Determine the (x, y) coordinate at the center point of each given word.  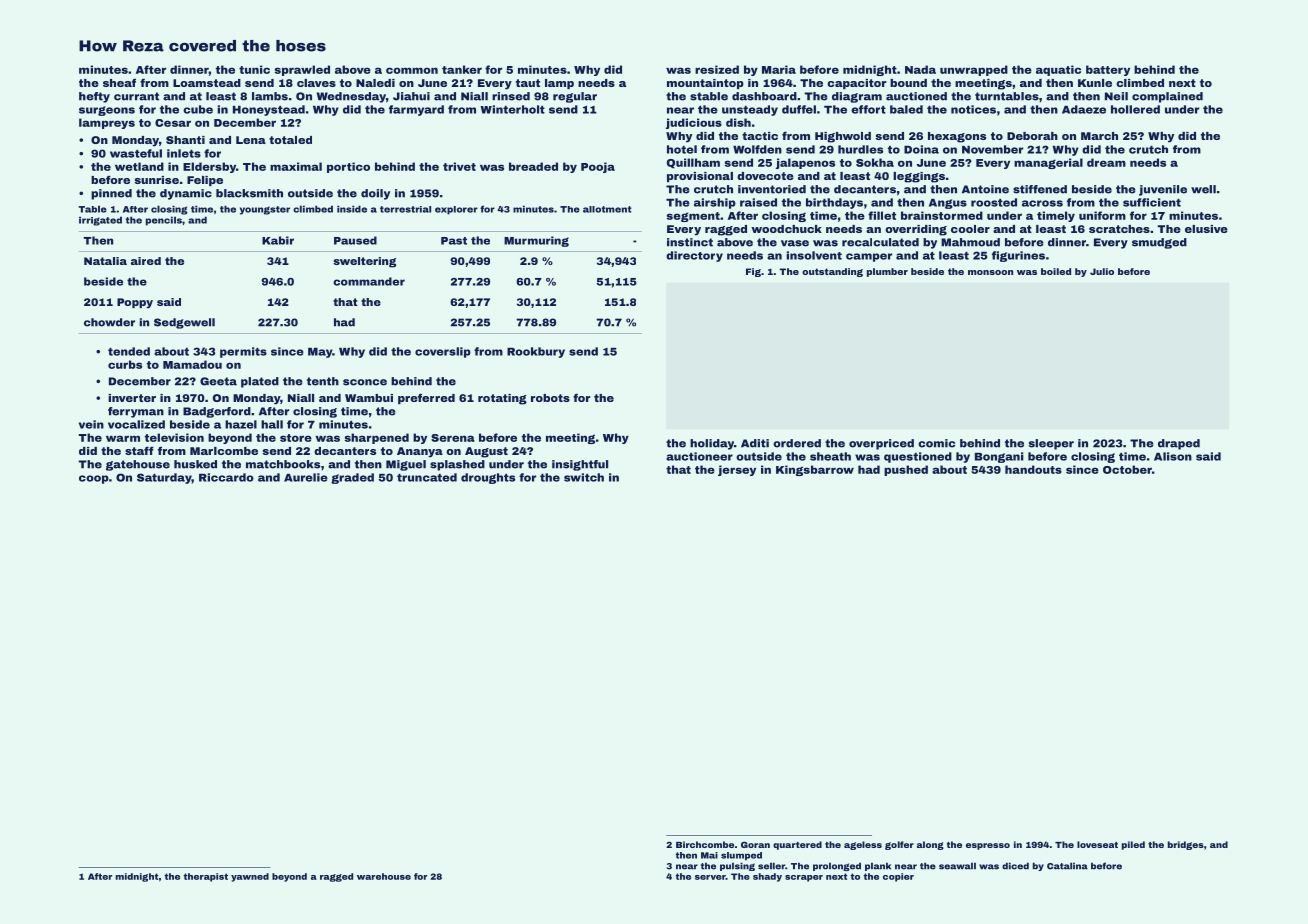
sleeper (1051, 444)
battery (1108, 70)
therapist (205, 877)
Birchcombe (705, 844)
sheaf (119, 83)
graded (352, 478)
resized (717, 69)
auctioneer (699, 456)
